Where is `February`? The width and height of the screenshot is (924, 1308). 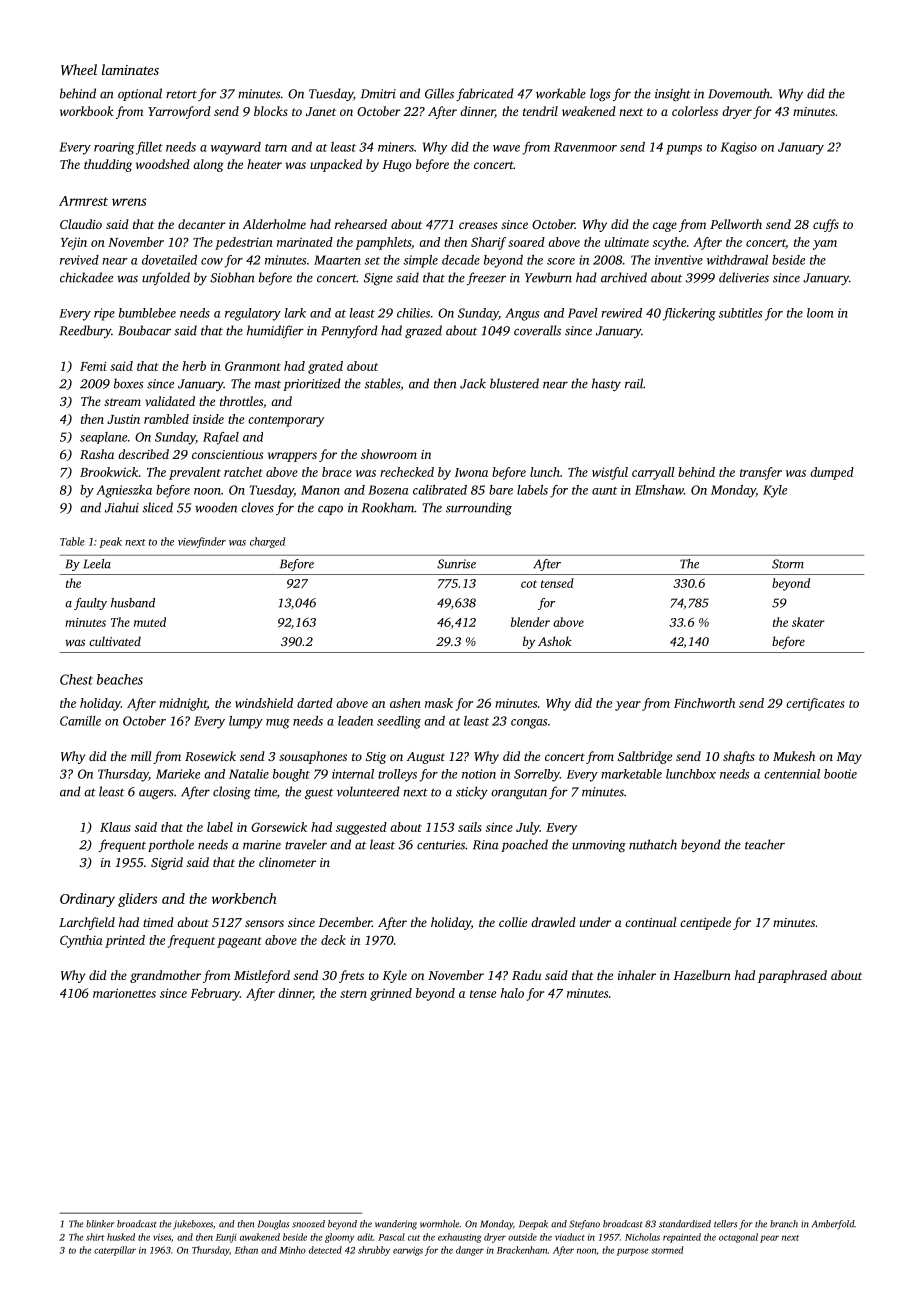 February is located at coordinates (215, 994).
